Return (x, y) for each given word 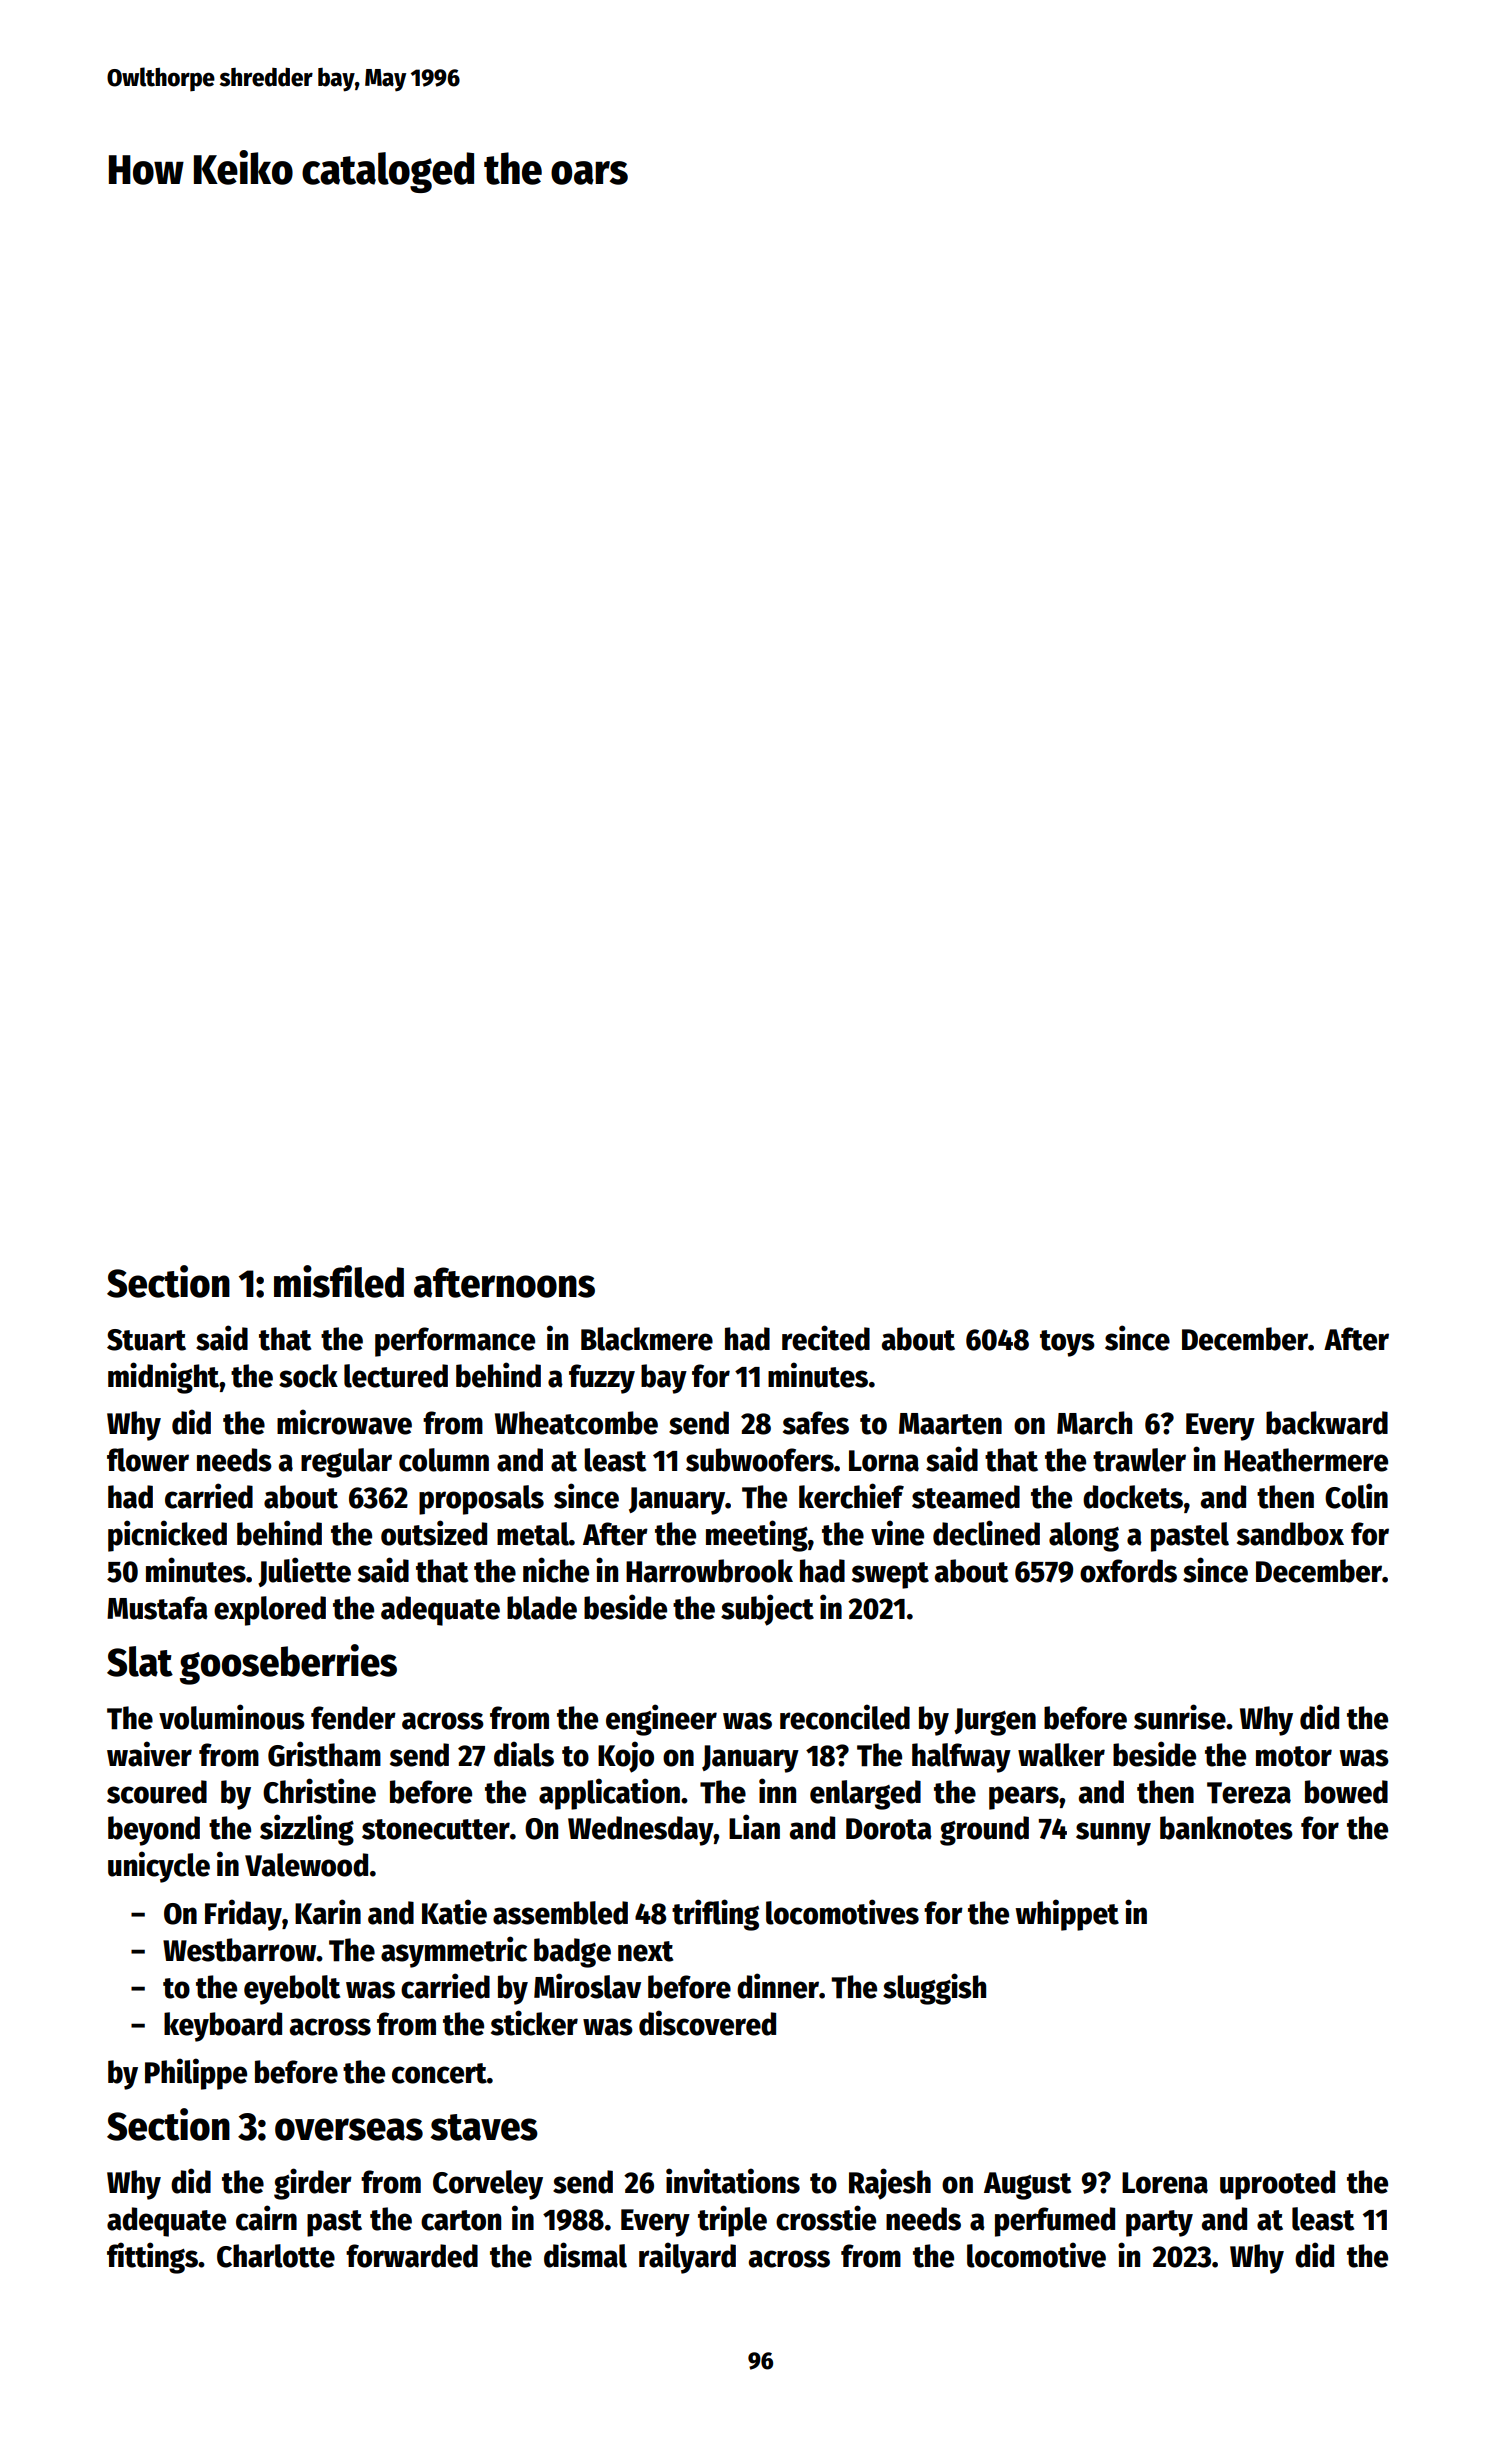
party (1159, 2223)
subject (767, 1610)
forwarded (412, 2256)
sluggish (934, 1989)
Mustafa (157, 1608)
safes (816, 1423)
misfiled (339, 1281)
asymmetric (454, 1952)
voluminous (232, 1717)
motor (1294, 1756)
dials (524, 1754)
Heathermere (1306, 1460)
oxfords (1128, 1571)
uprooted (1277, 2185)
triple (732, 2221)
